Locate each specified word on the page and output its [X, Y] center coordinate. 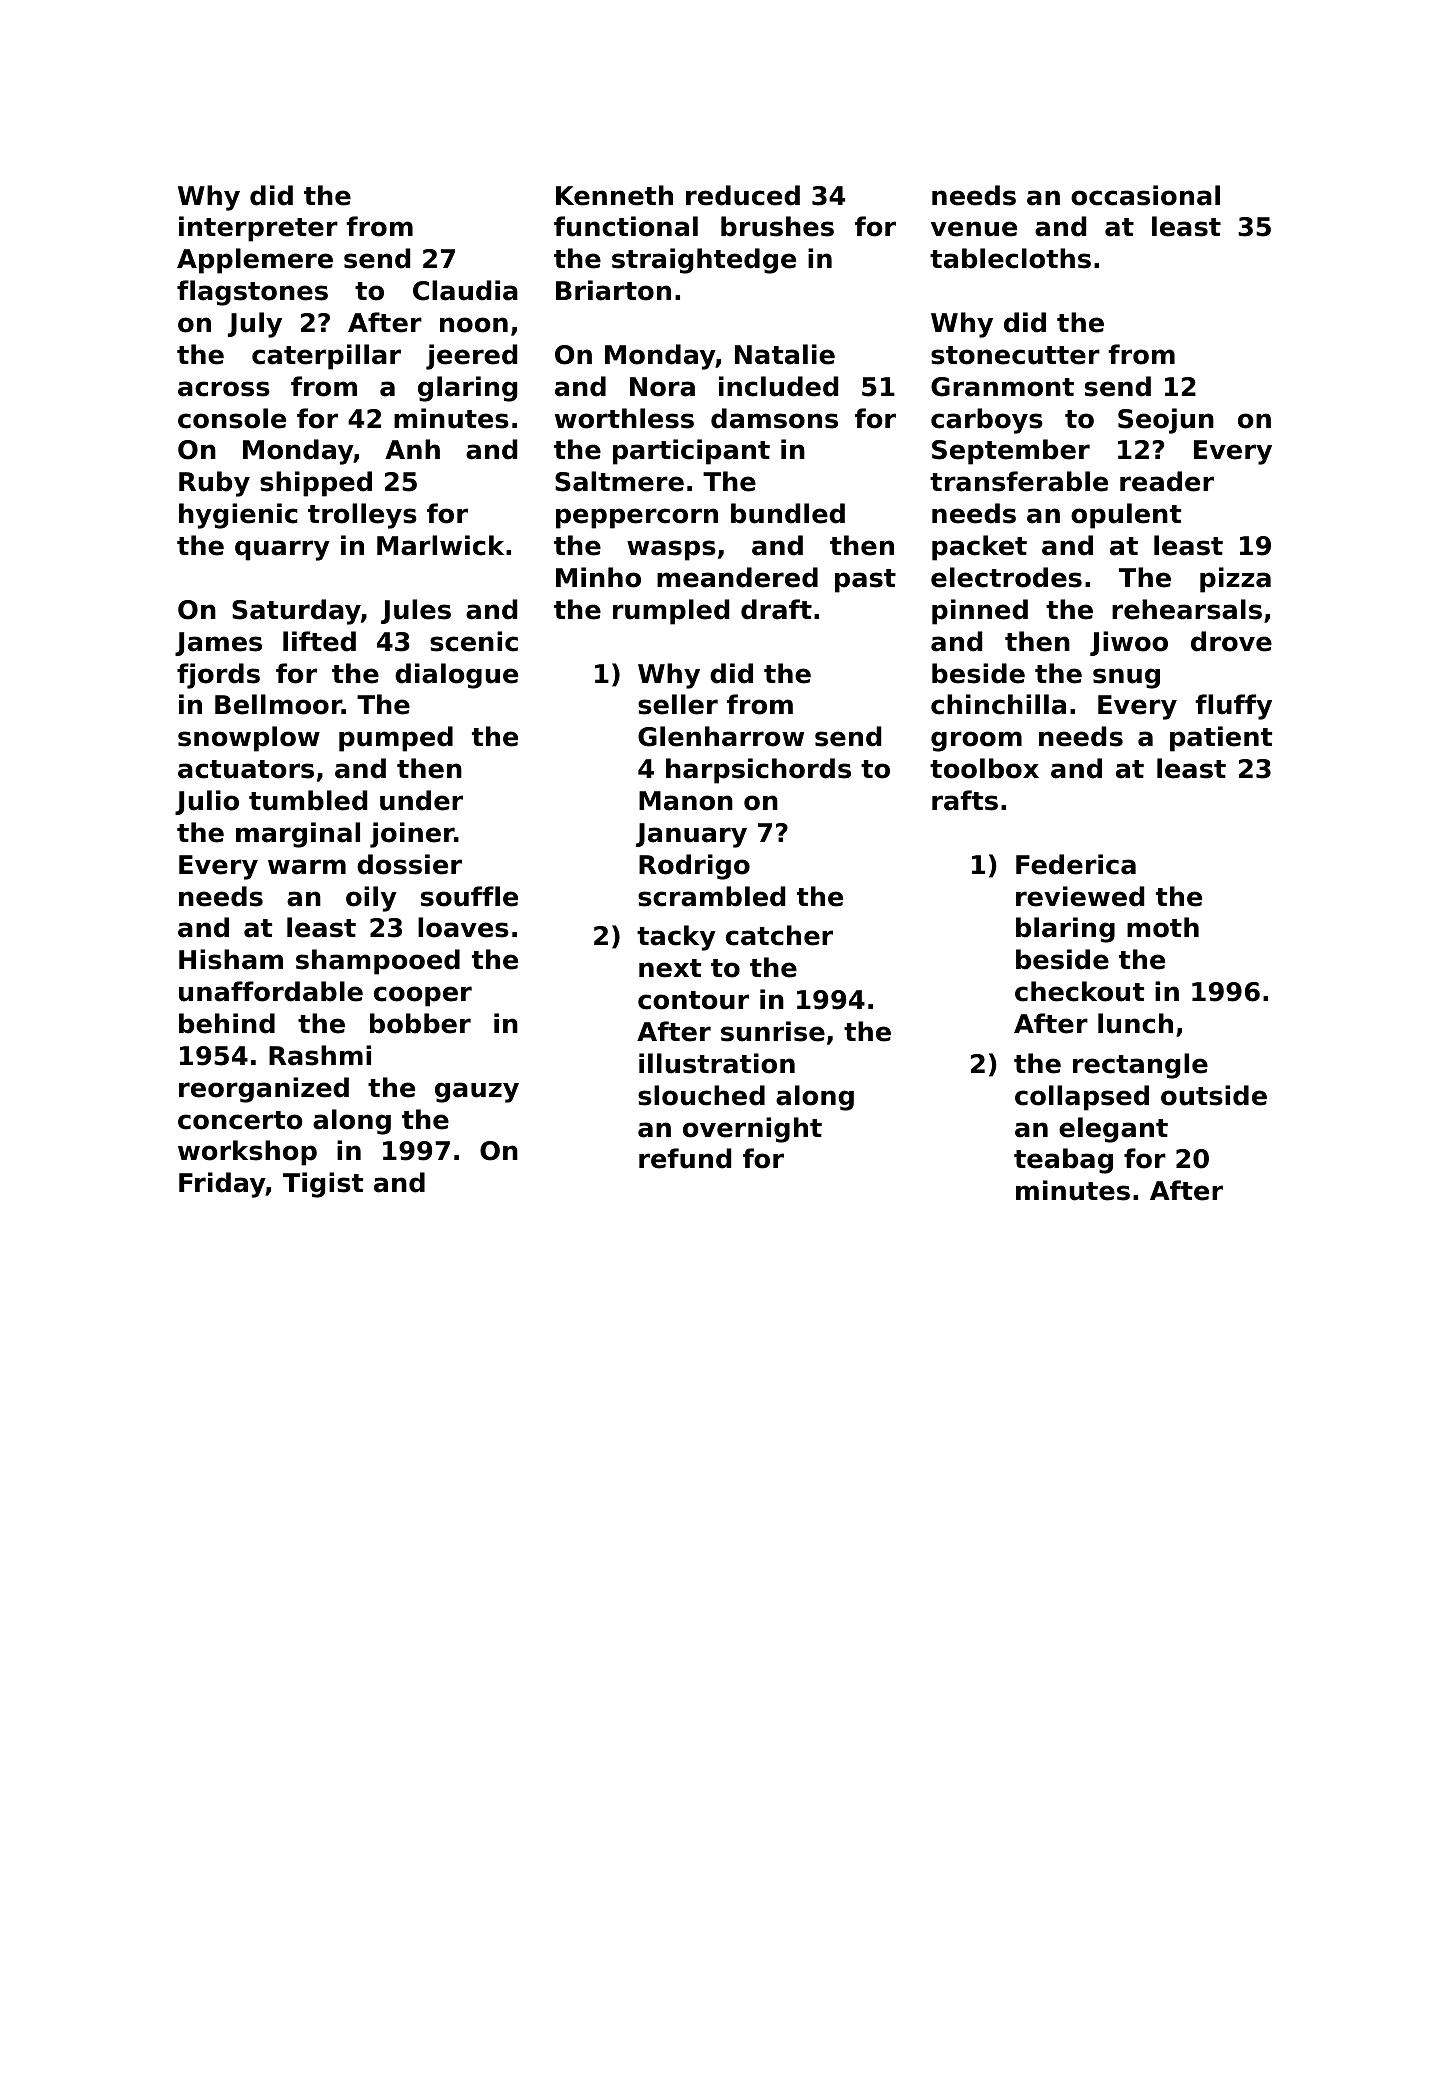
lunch [1135, 1023]
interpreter [258, 229]
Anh [412, 449]
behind [227, 1023]
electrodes [1006, 577]
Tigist [323, 1185]
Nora [662, 387]
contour [693, 1000]
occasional [1145, 195]
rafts [965, 800]
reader [1167, 481]
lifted [319, 641]
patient [1221, 739]
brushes [777, 226]
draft [776, 609]
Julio [207, 802]
